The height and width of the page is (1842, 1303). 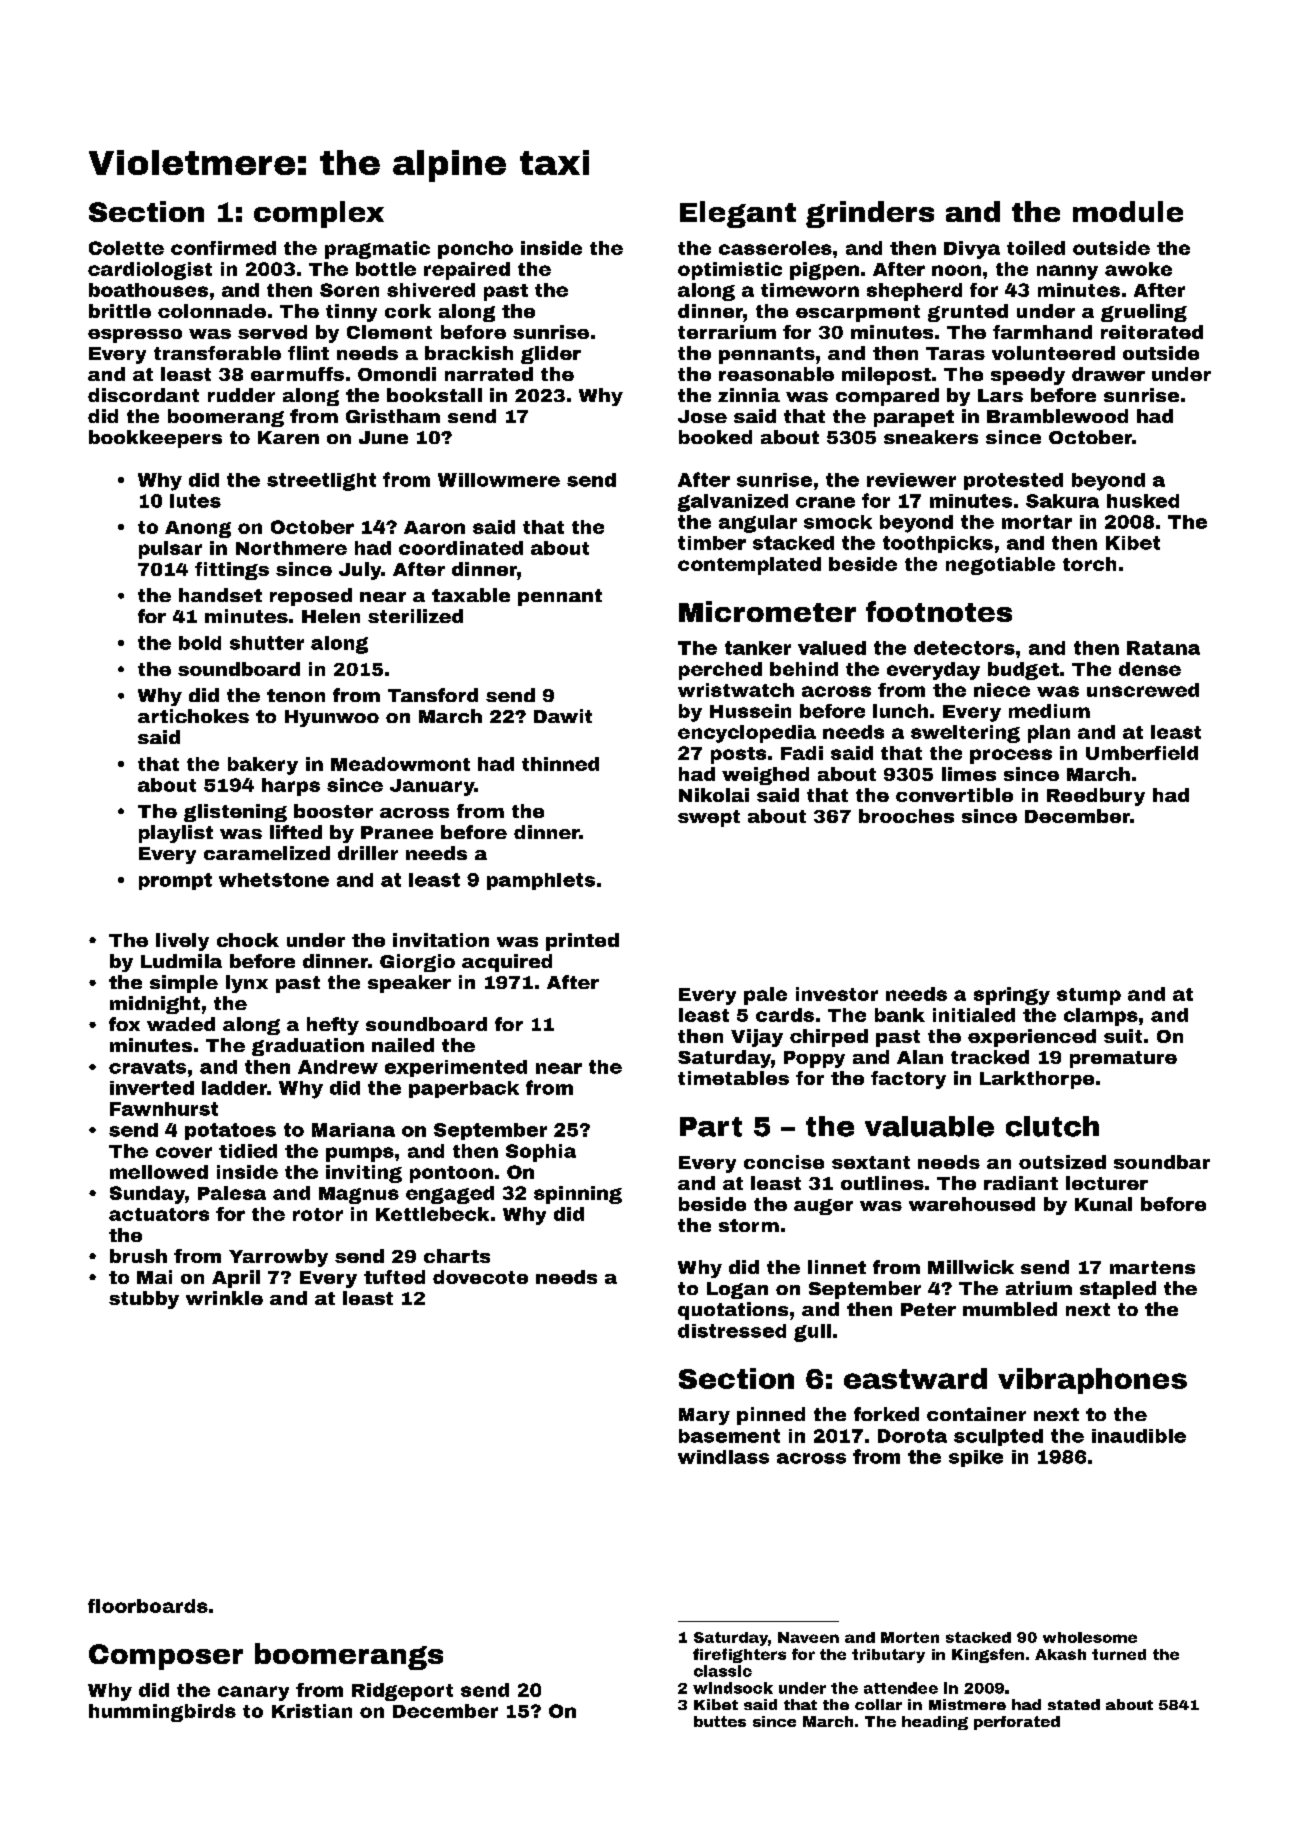 I want to click on Giorgio, so click(x=417, y=963).
